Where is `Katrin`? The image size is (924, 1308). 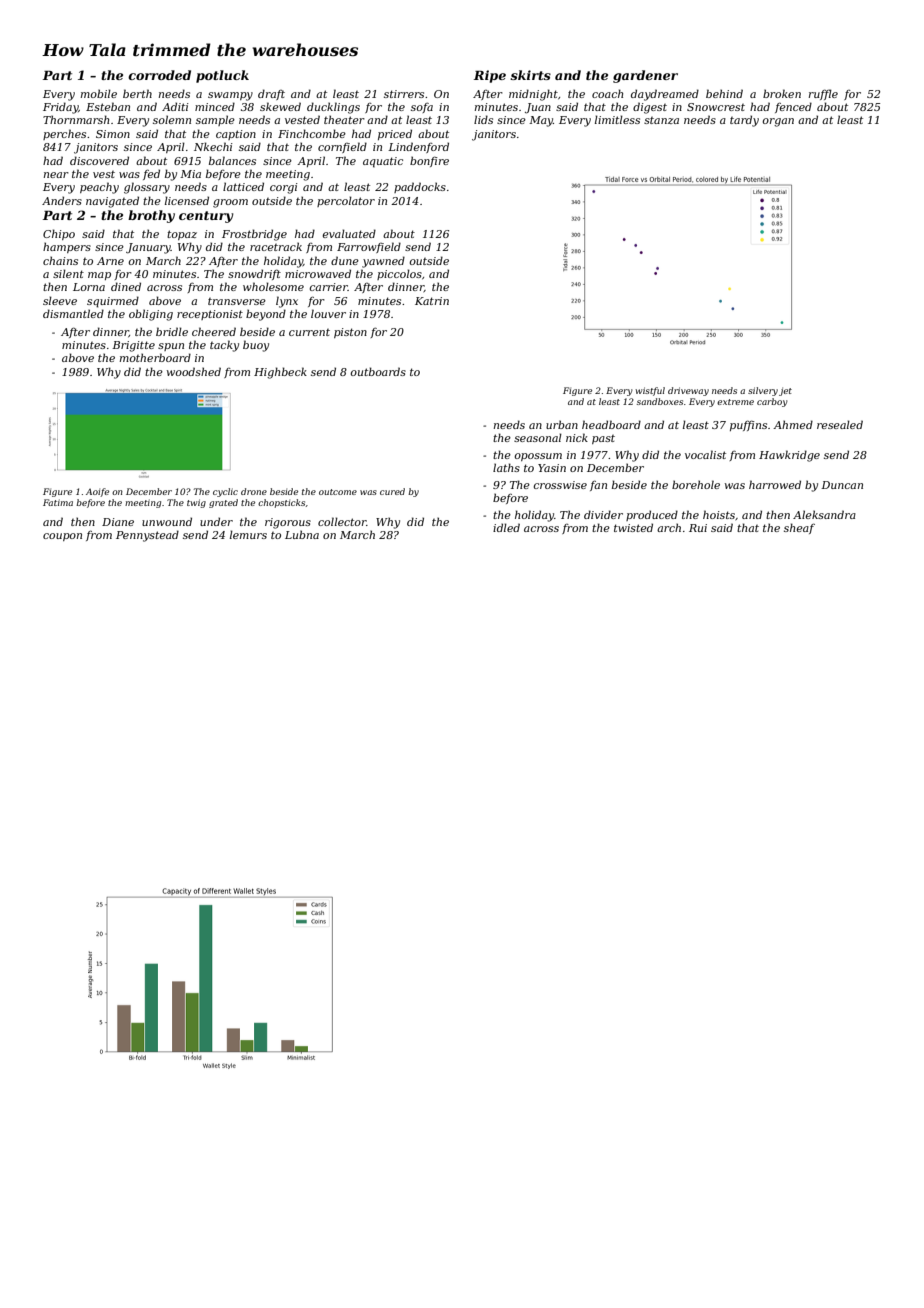
Katrin is located at coordinates (432, 301).
